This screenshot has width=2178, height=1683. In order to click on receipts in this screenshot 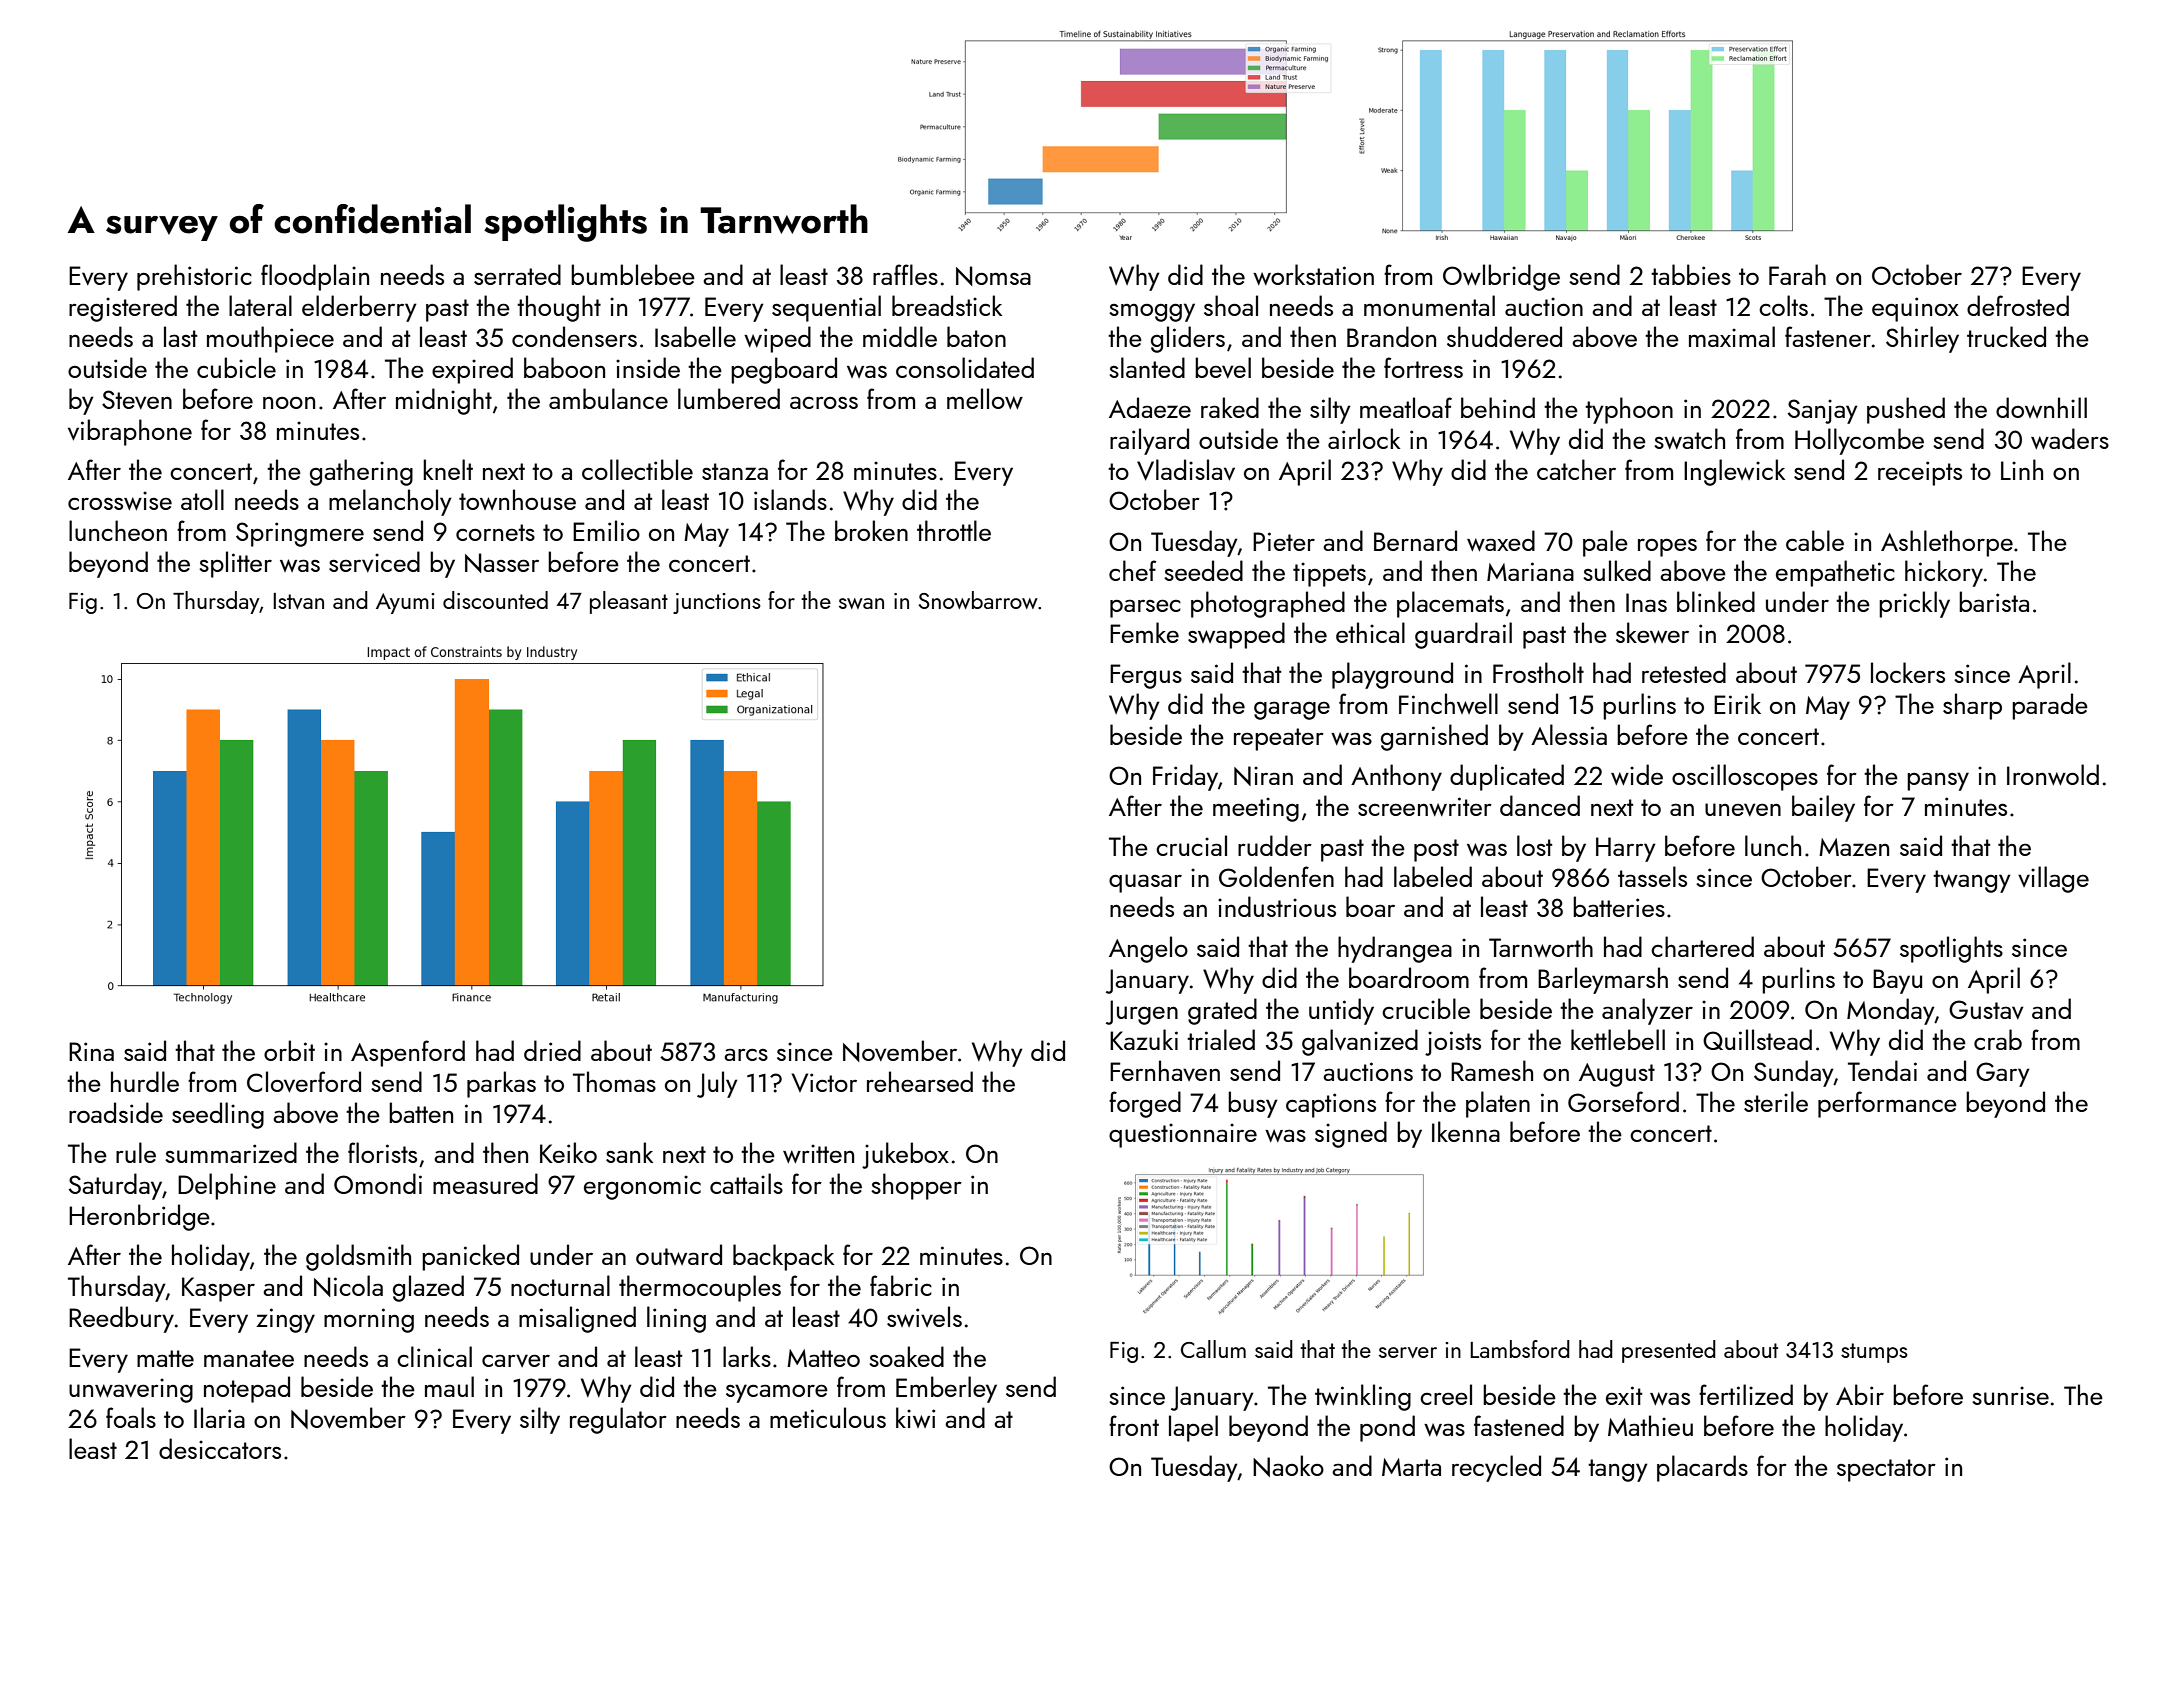, I will do `click(1920, 473)`.
